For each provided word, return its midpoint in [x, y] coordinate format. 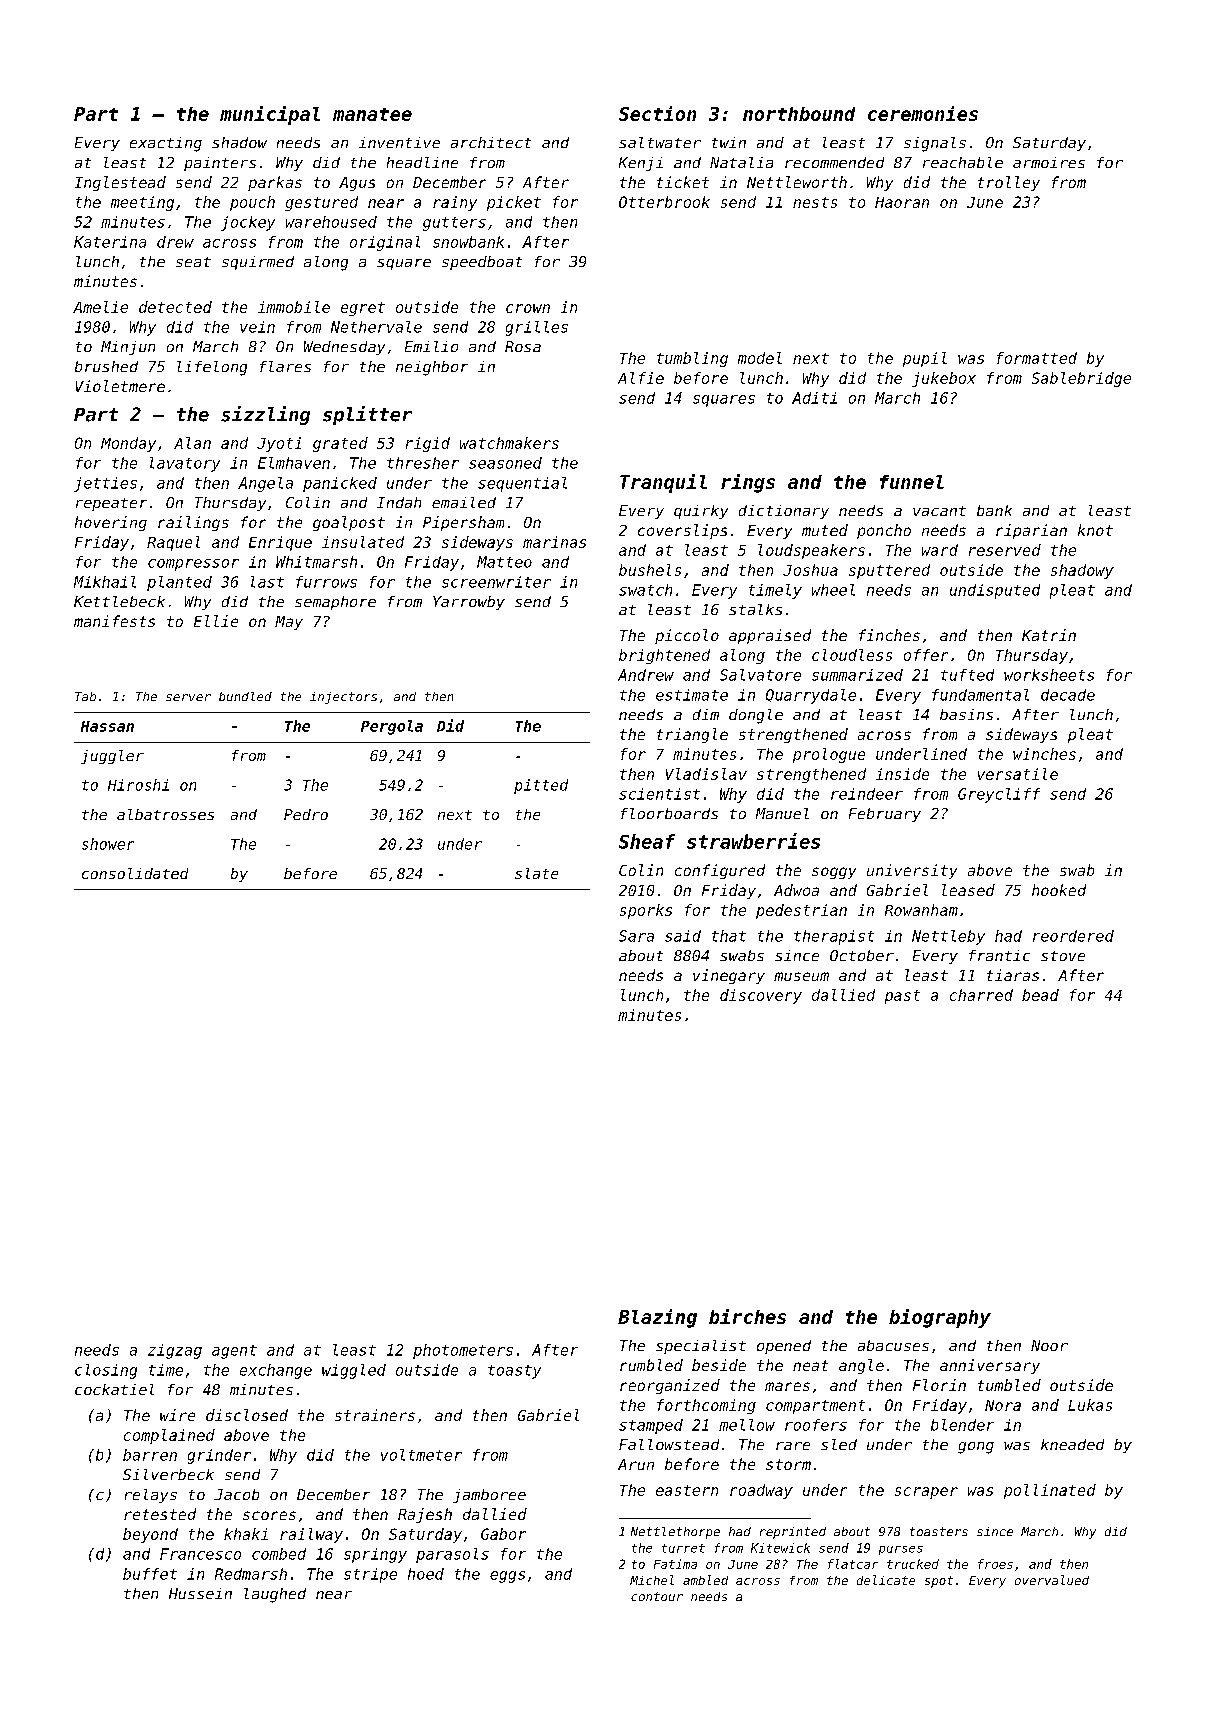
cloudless [852, 655]
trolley [1009, 183]
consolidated [135, 873]
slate [536, 873]
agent [234, 1352]
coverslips [682, 531]
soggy [834, 873]
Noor [1049, 1345]
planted [179, 583]
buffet [150, 1574]
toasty [514, 1372]
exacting [166, 144]
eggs [507, 1577]
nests [815, 202]
